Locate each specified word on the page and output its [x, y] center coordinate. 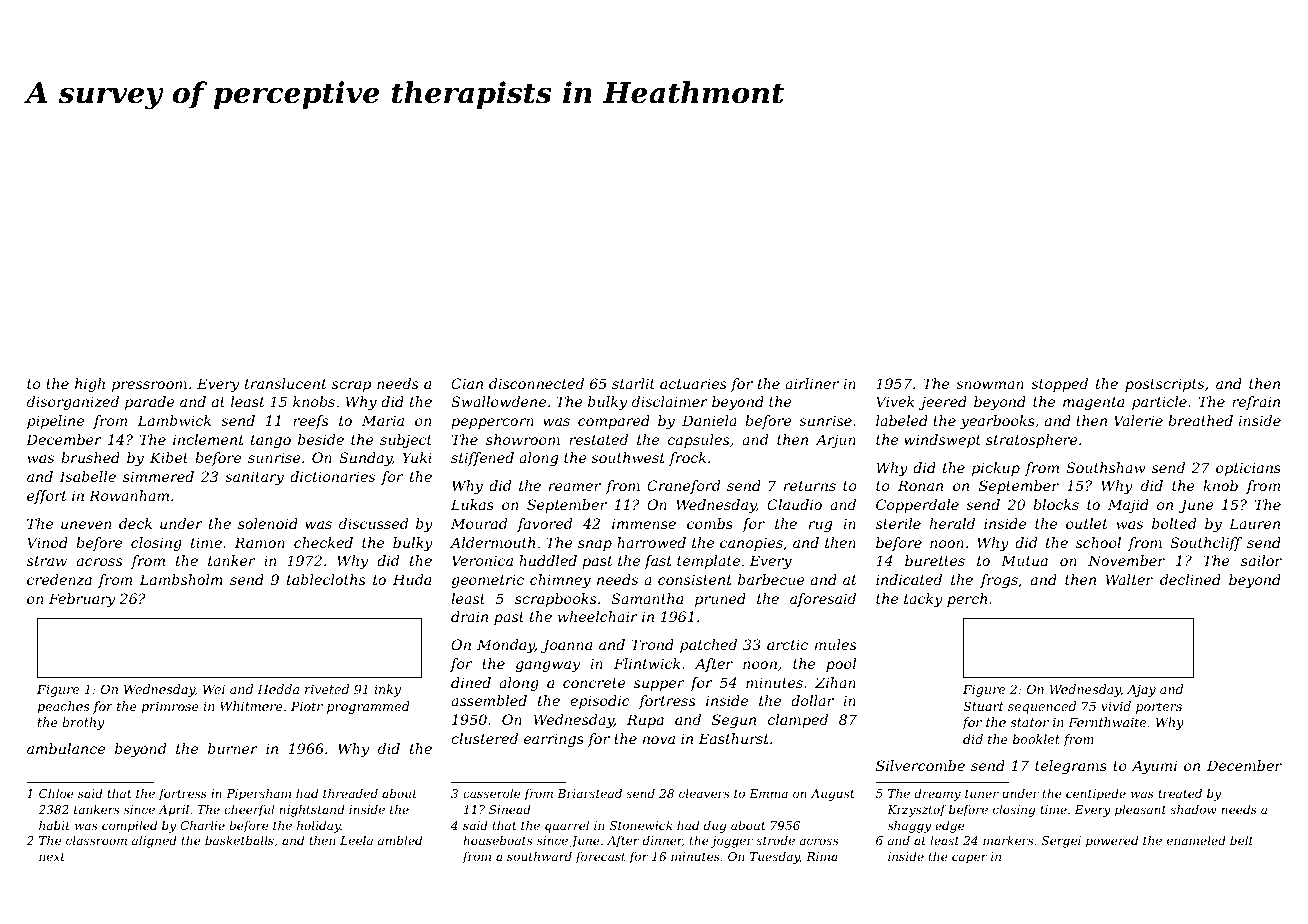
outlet [1087, 523]
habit [54, 825]
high [90, 385]
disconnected [536, 383]
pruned [720, 600]
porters [1159, 708]
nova [659, 740]
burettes [935, 560]
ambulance [66, 748]
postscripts [1164, 385]
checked [323, 542]
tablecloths [326, 579]
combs [710, 523]
